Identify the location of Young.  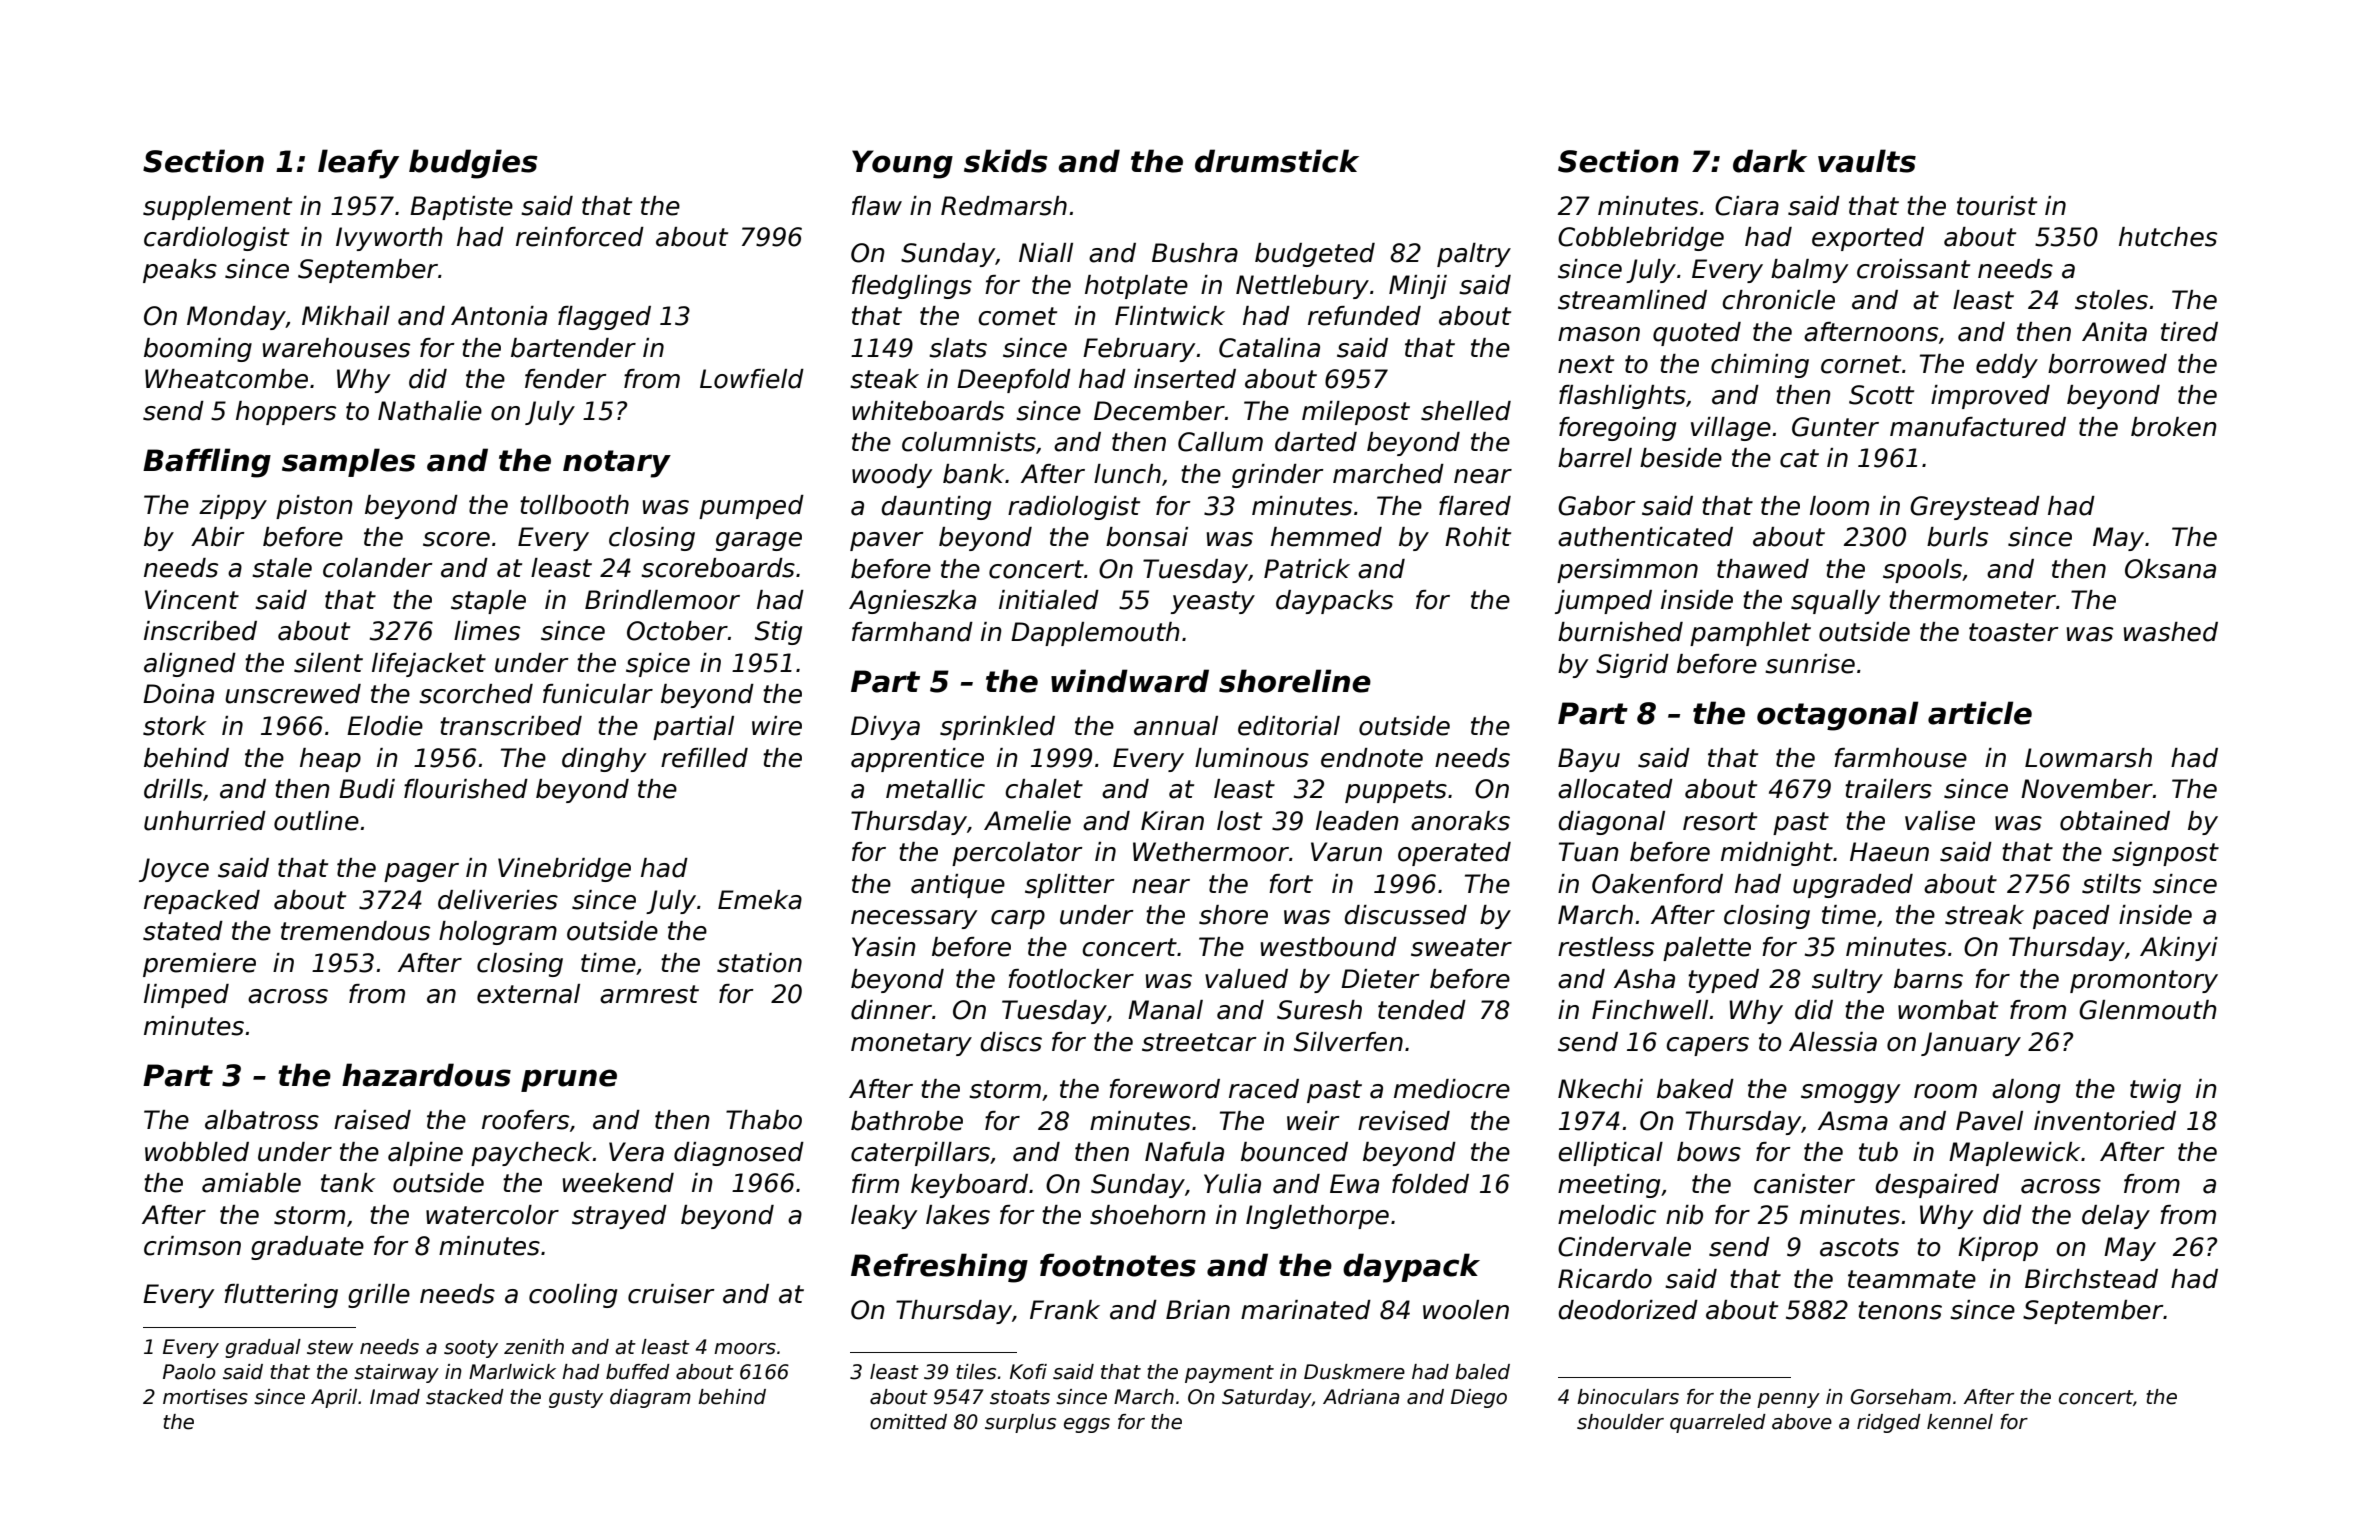
(902, 164).
